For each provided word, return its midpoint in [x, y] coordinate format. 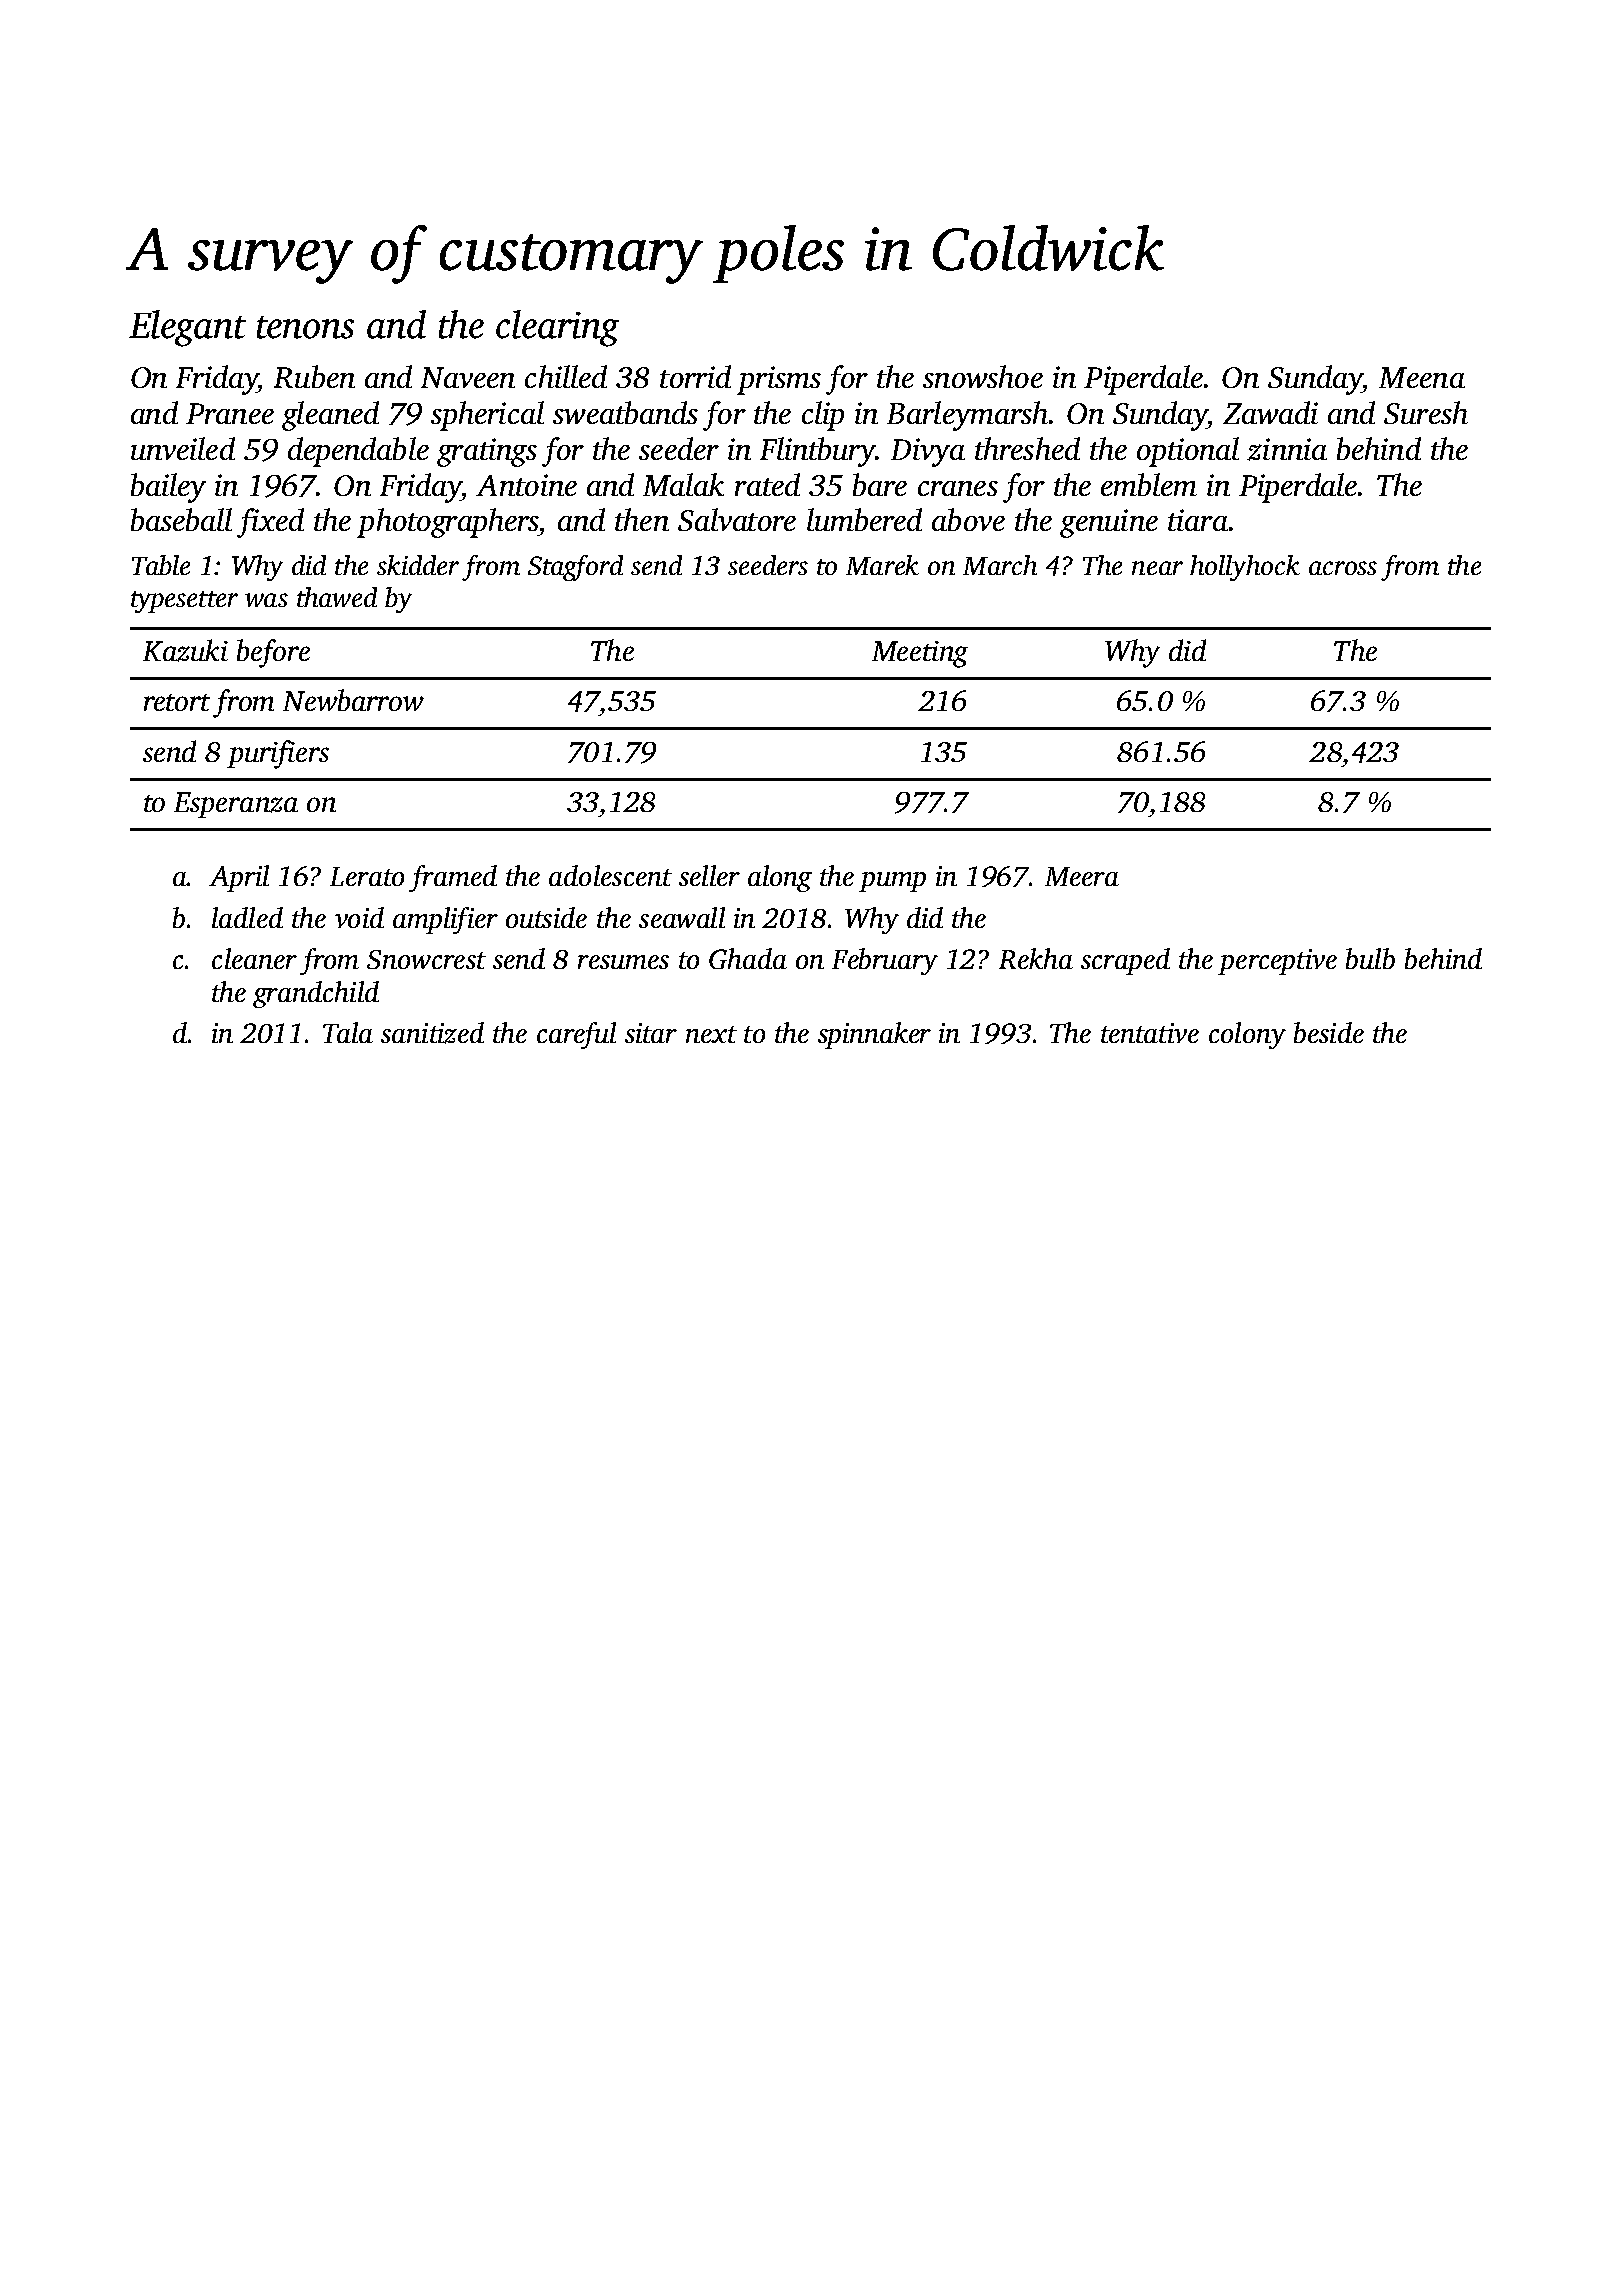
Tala [348, 1032]
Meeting [920, 654]
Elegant [187, 328]
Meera [1082, 876]
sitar [651, 1033]
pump [892, 882]
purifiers [278, 754]
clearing [557, 328]
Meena [1422, 377]
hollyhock [1245, 568]
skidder [418, 565]
